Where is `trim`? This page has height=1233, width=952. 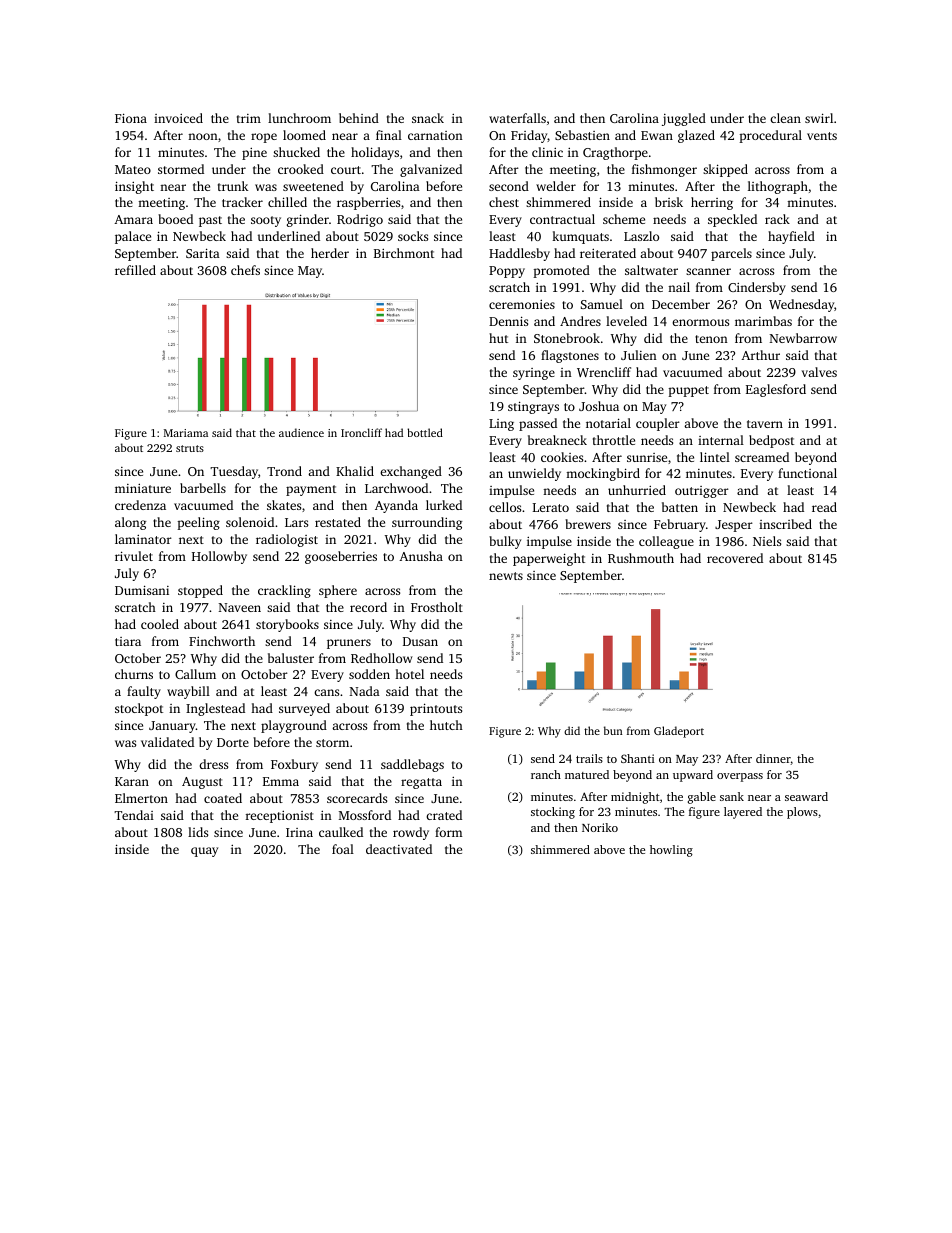 trim is located at coordinates (249, 118).
